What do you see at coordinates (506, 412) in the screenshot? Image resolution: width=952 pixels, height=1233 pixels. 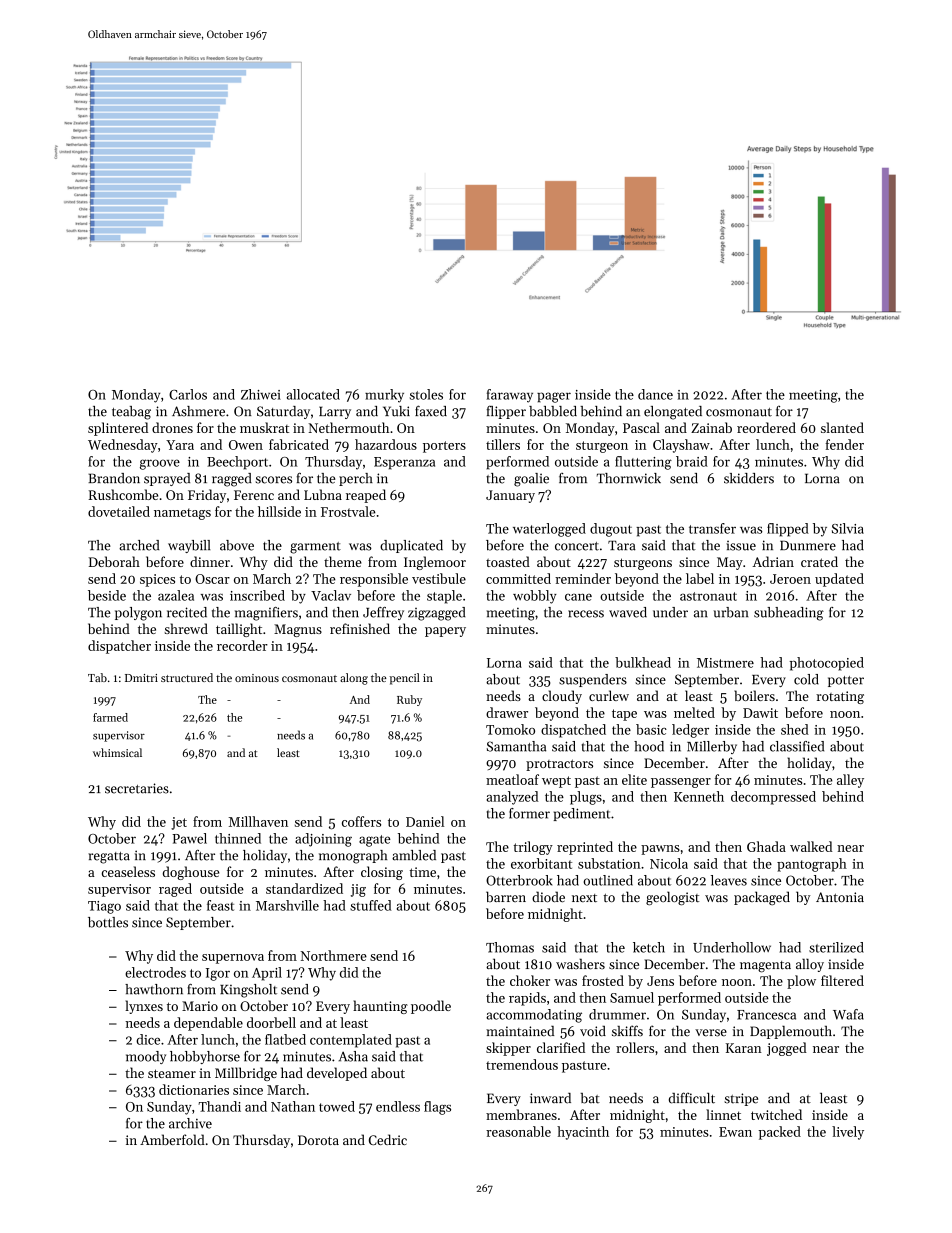 I see `flipper` at bounding box center [506, 412].
